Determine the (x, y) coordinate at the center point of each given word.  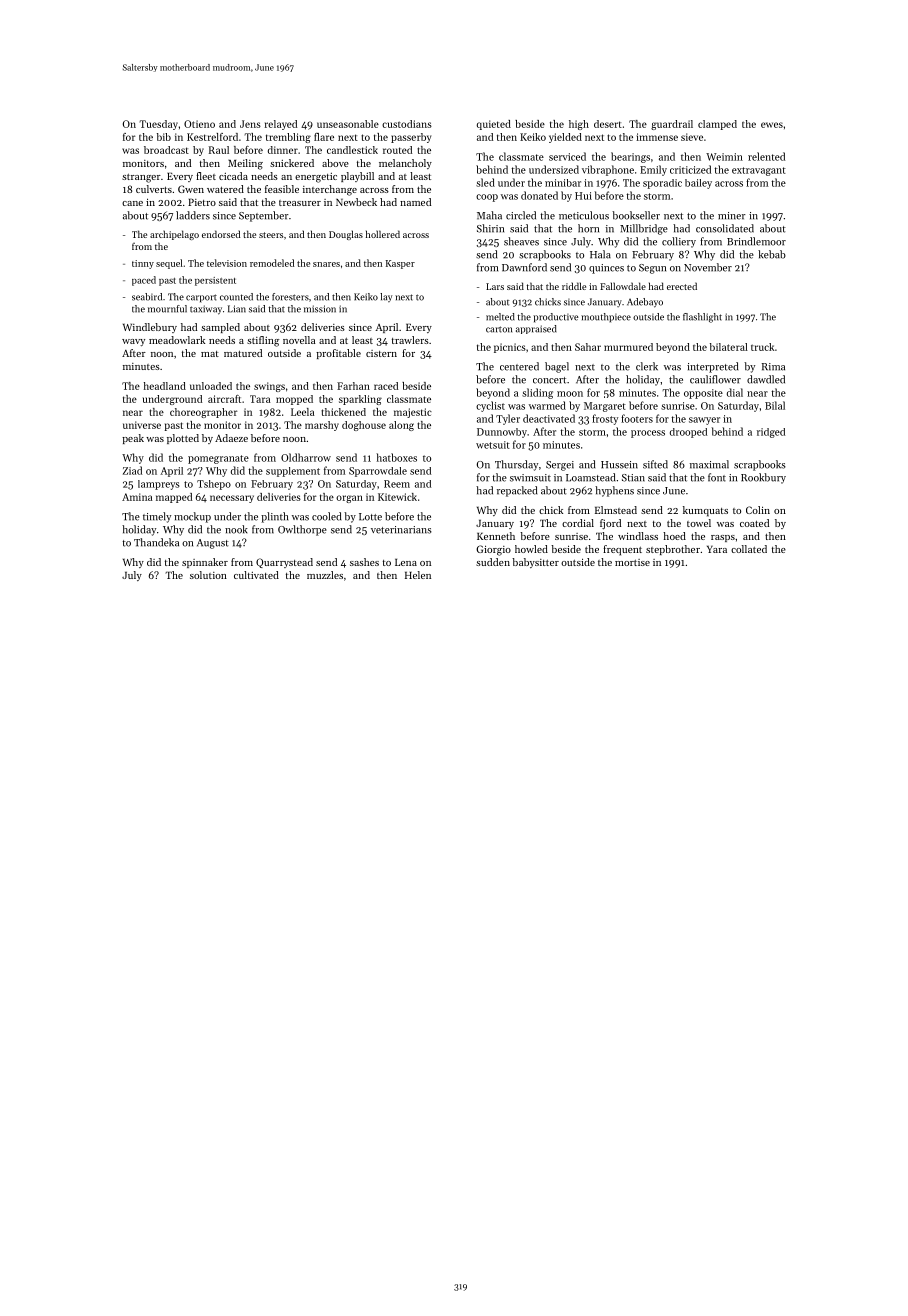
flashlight (702, 318)
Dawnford (524, 267)
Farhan (353, 386)
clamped (717, 125)
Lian (237, 309)
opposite (703, 394)
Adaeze (231, 438)
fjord (610, 524)
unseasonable (348, 124)
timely (157, 517)
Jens (250, 124)
